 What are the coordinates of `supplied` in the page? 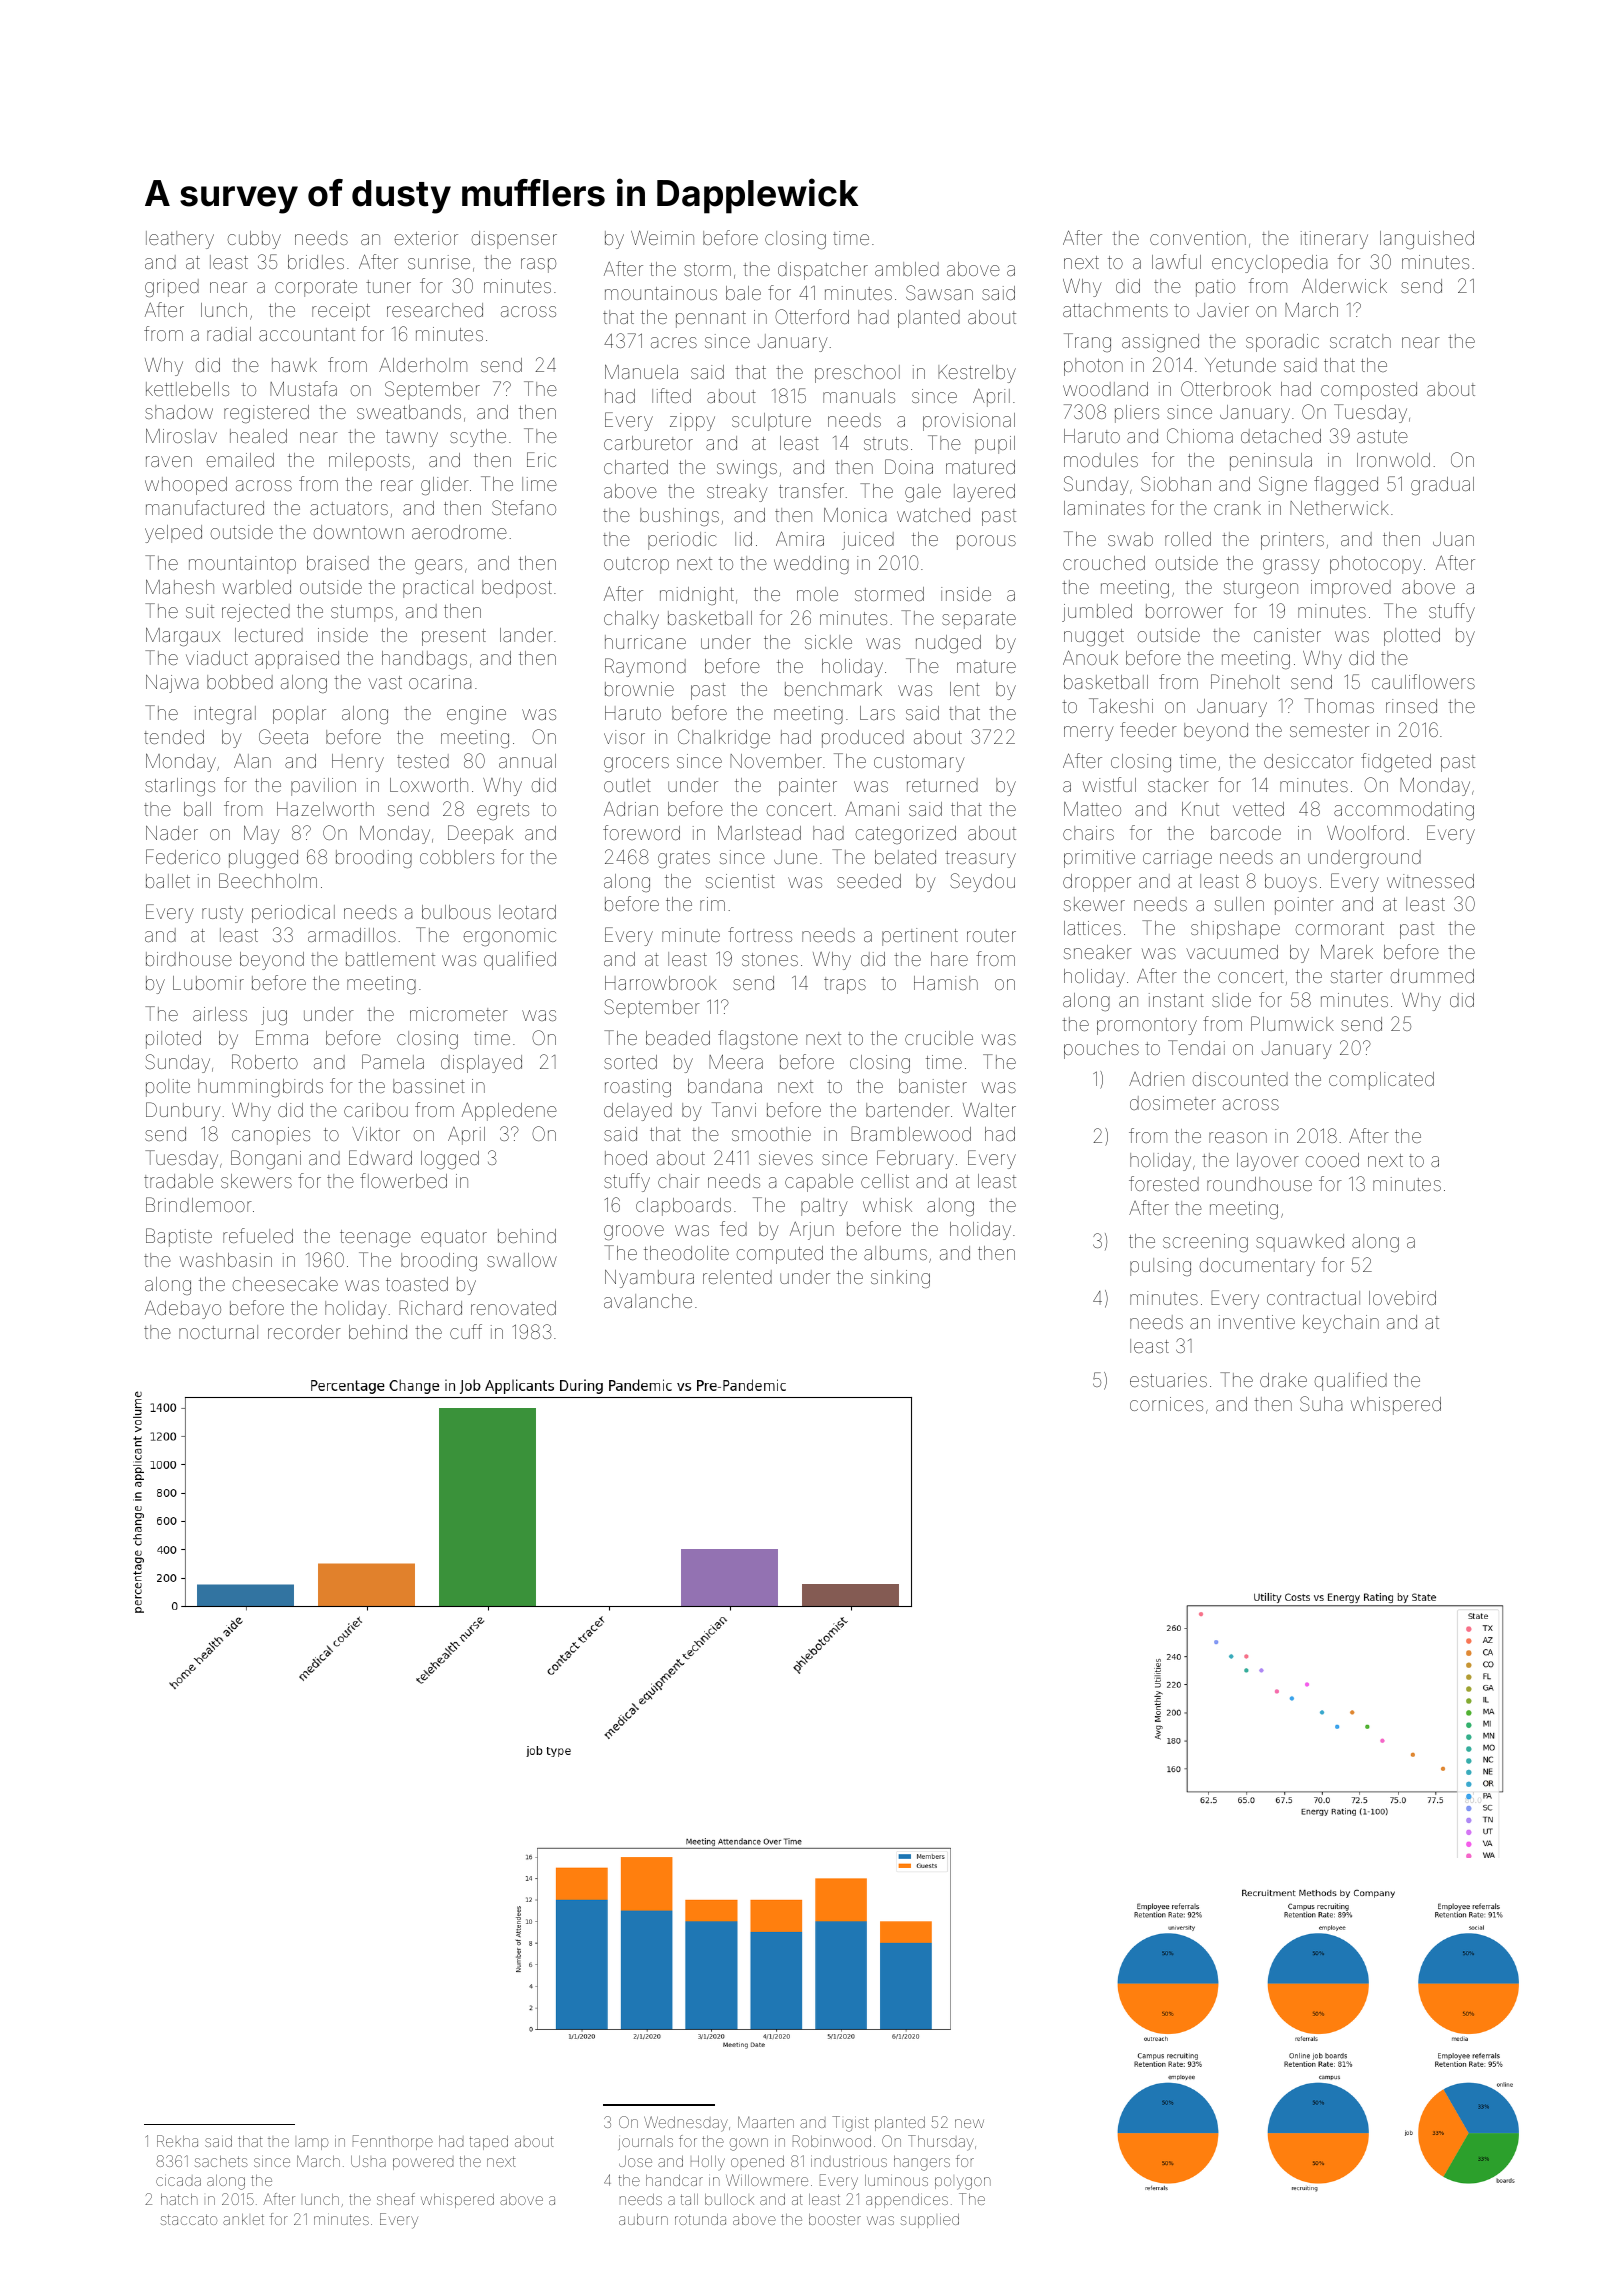 It's located at (930, 2220).
